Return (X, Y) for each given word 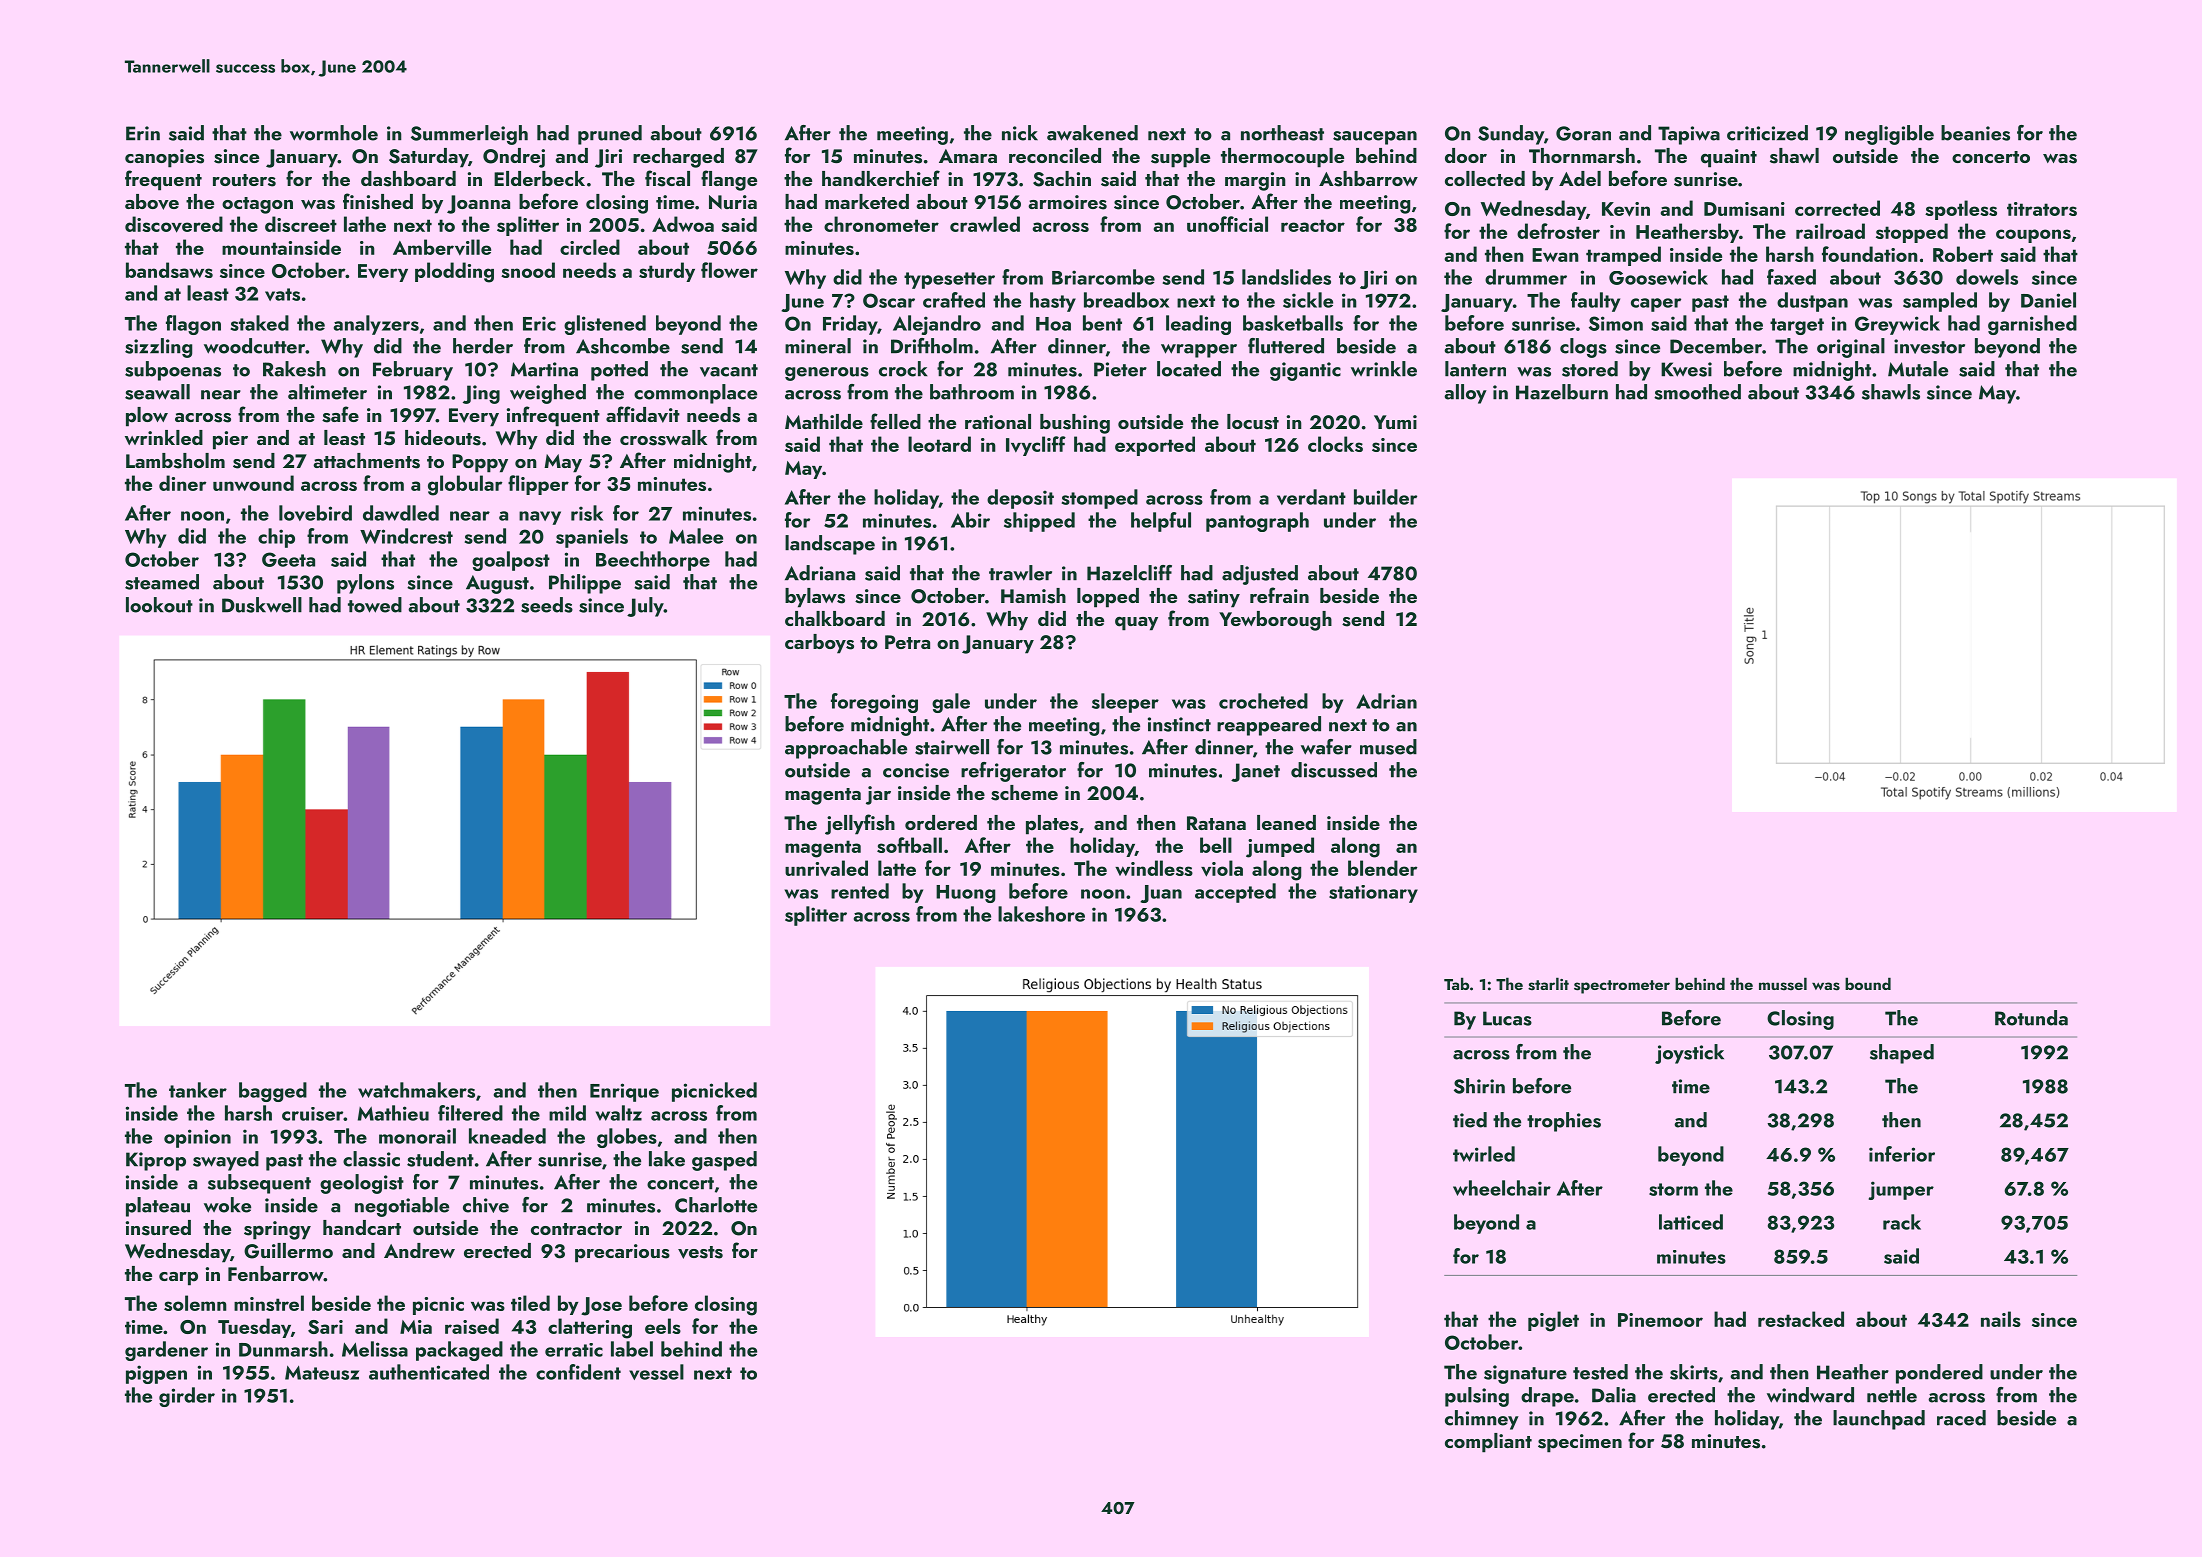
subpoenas (173, 371)
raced (1961, 1418)
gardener (166, 1351)
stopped (1912, 233)
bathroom (972, 392)
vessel (656, 1372)
